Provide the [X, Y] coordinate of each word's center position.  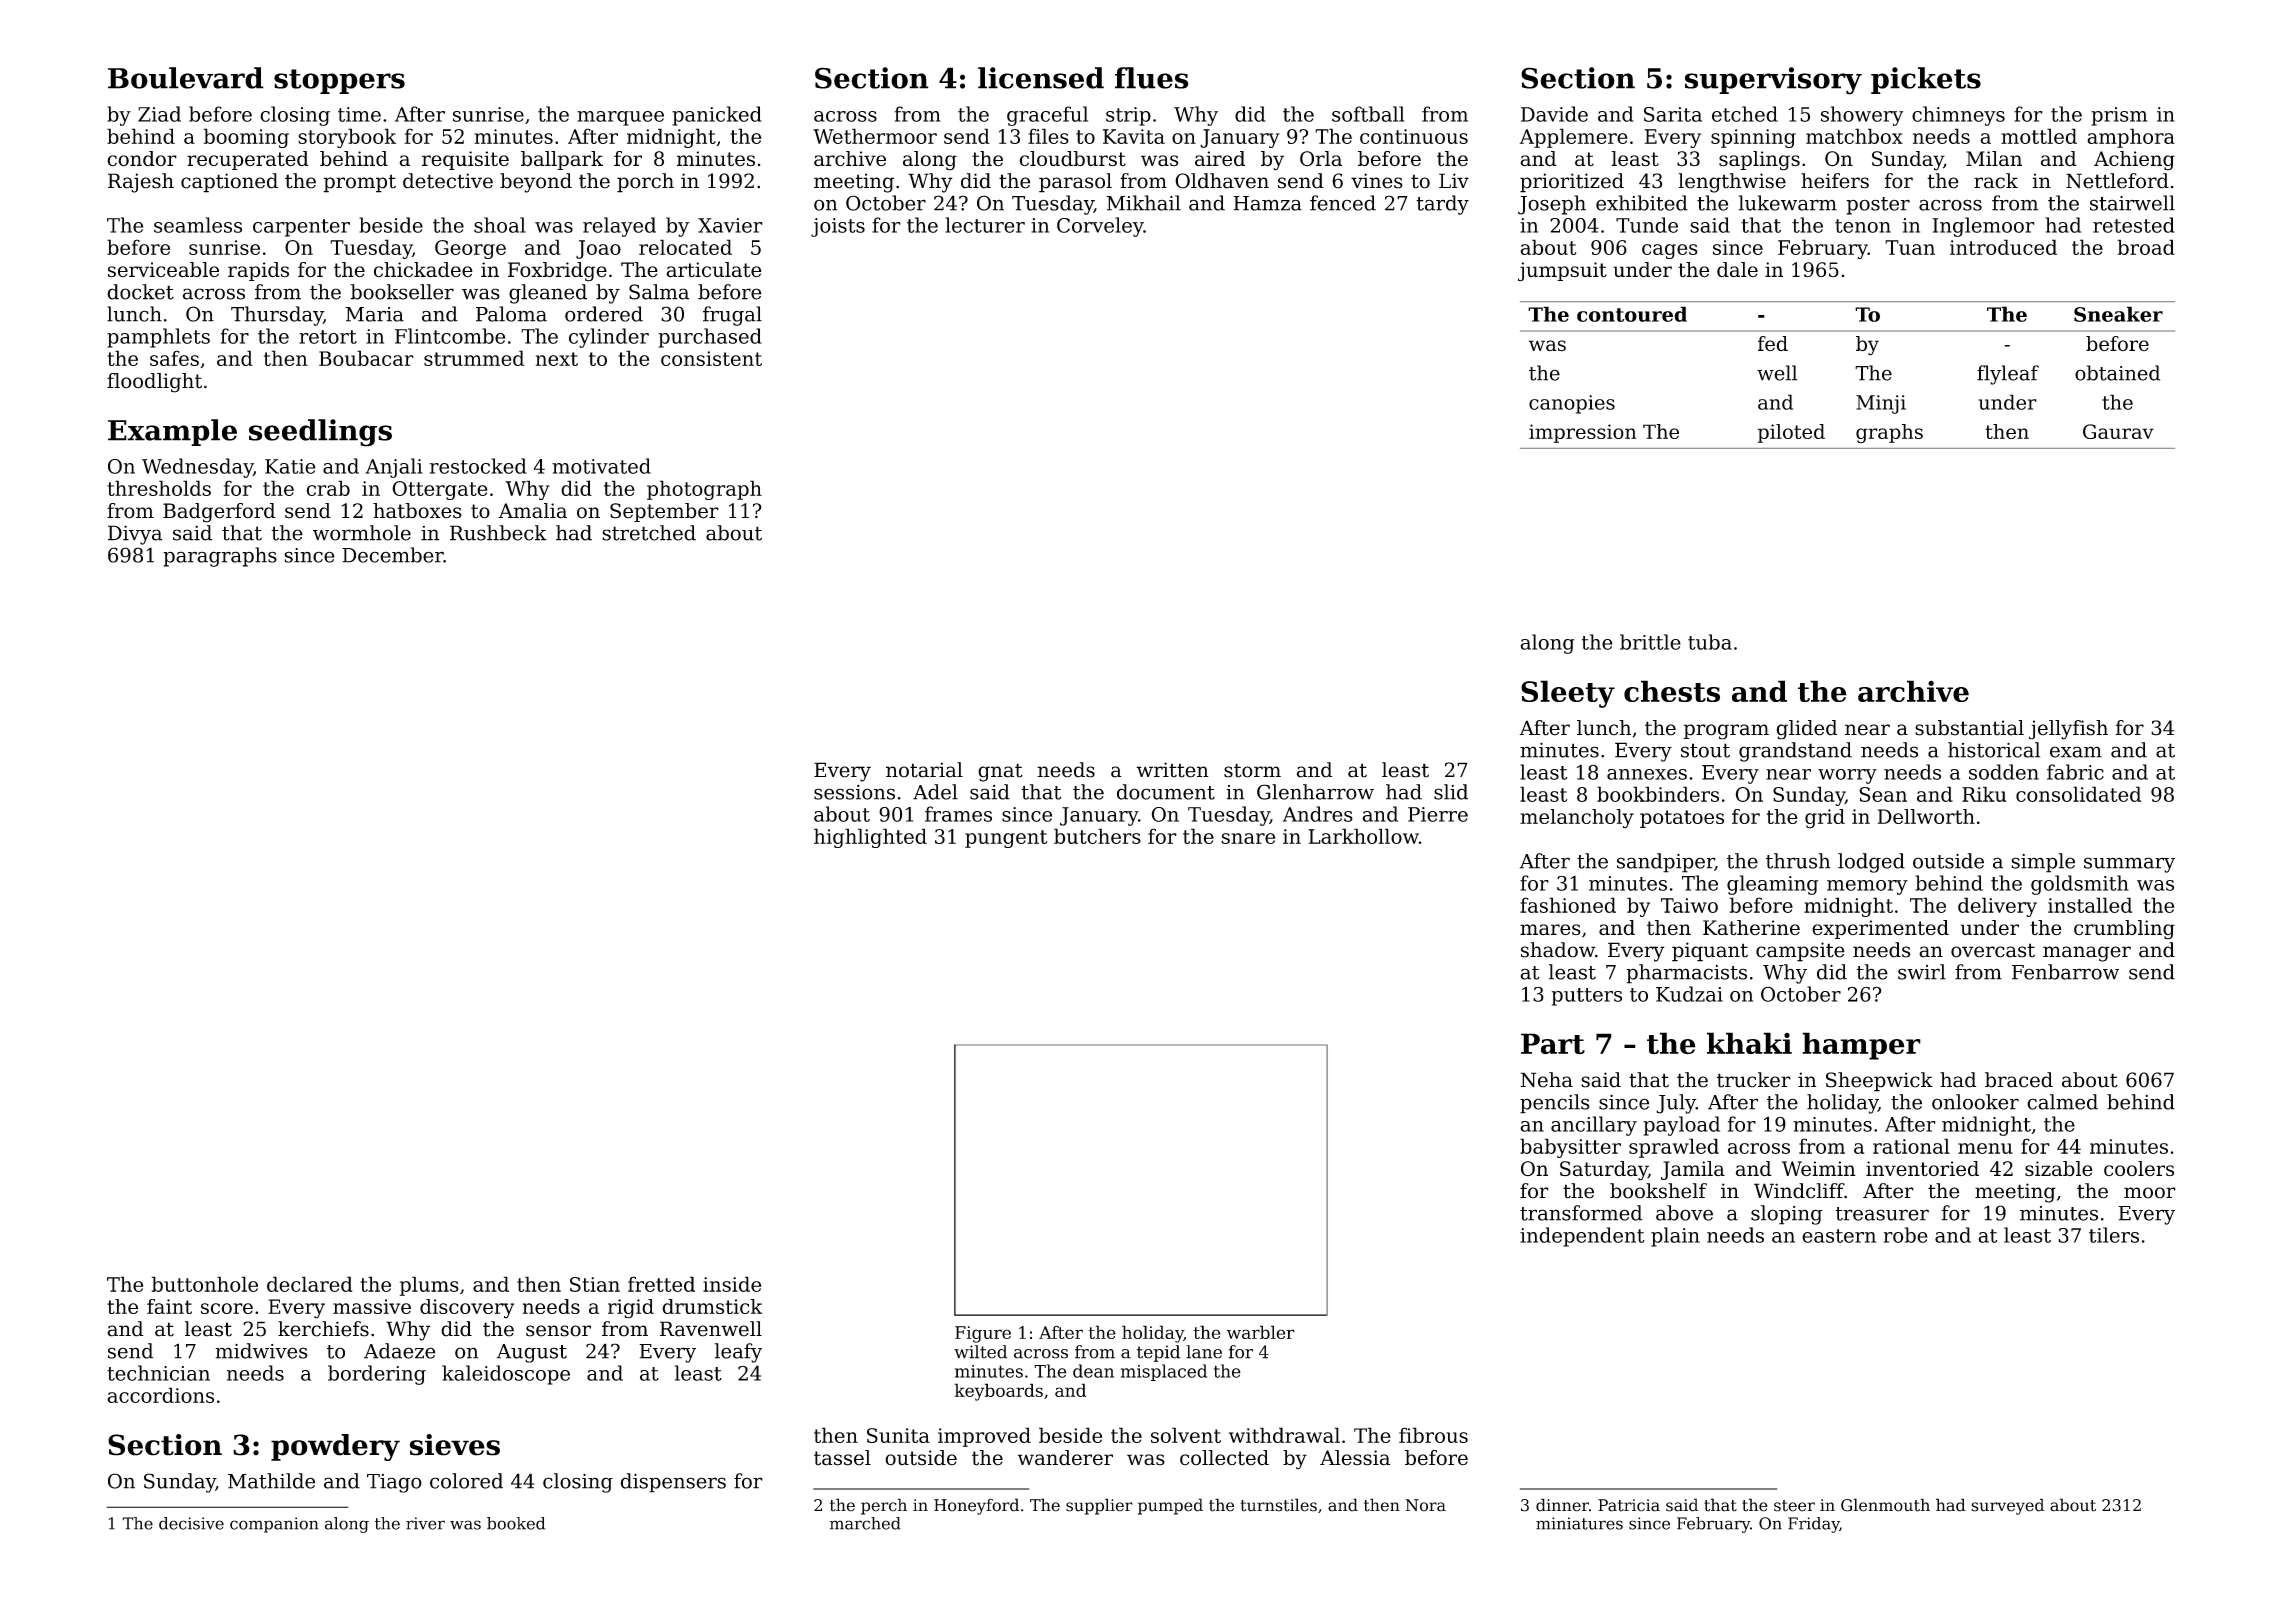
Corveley [1100, 227]
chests [1672, 691]
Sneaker [2118, 314]
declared [309, 1284]
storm [1252, 770]
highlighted [870, 838]
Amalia [532, 511]
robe [1906, 1235]
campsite [1800, 952]
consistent [711, 358]
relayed [619, 227]
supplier [1099, 1506]
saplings [1759, 161]
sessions [854, 792]
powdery [335, 1447]
